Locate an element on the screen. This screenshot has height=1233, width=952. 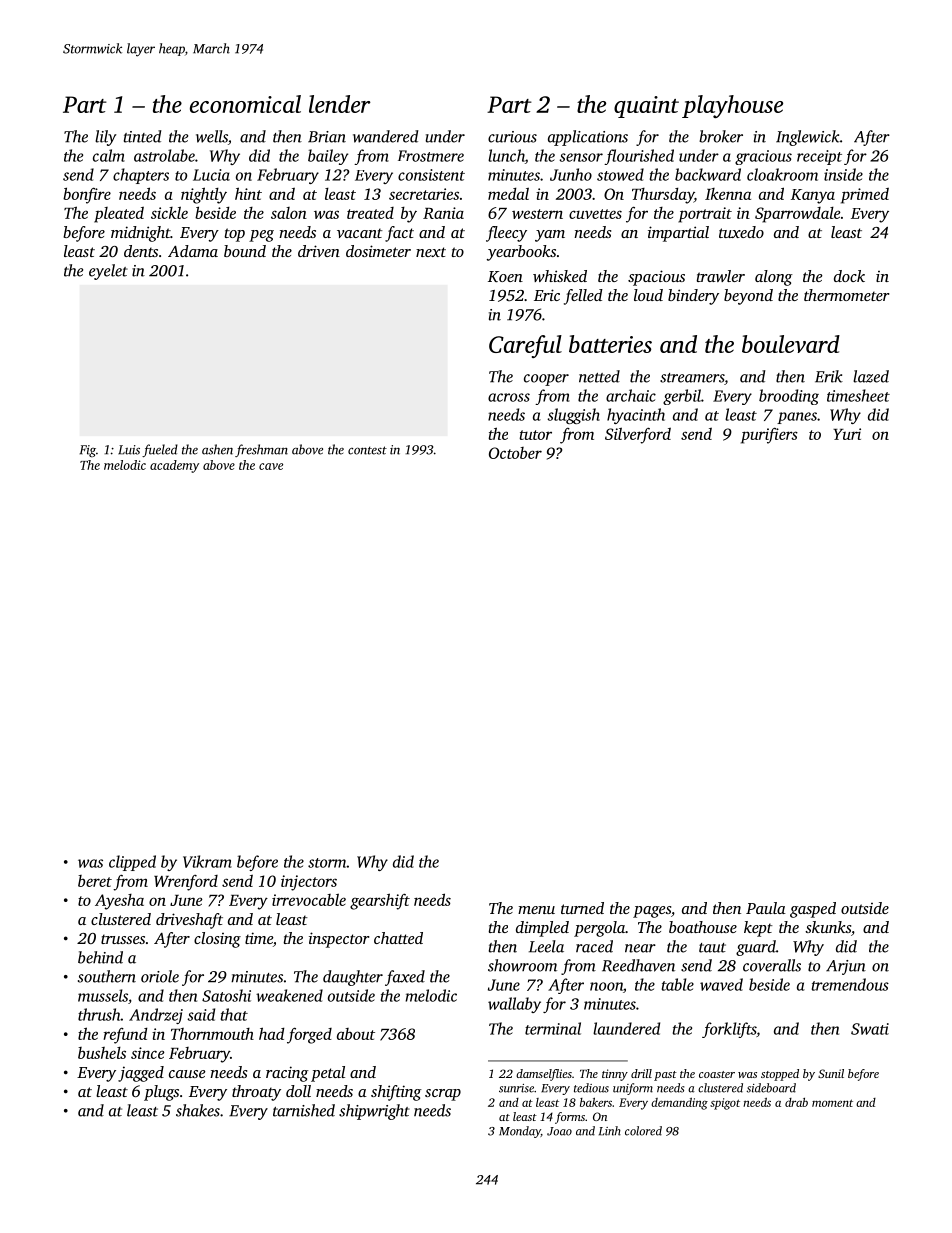
academy is located at coordinates (174, 466).
